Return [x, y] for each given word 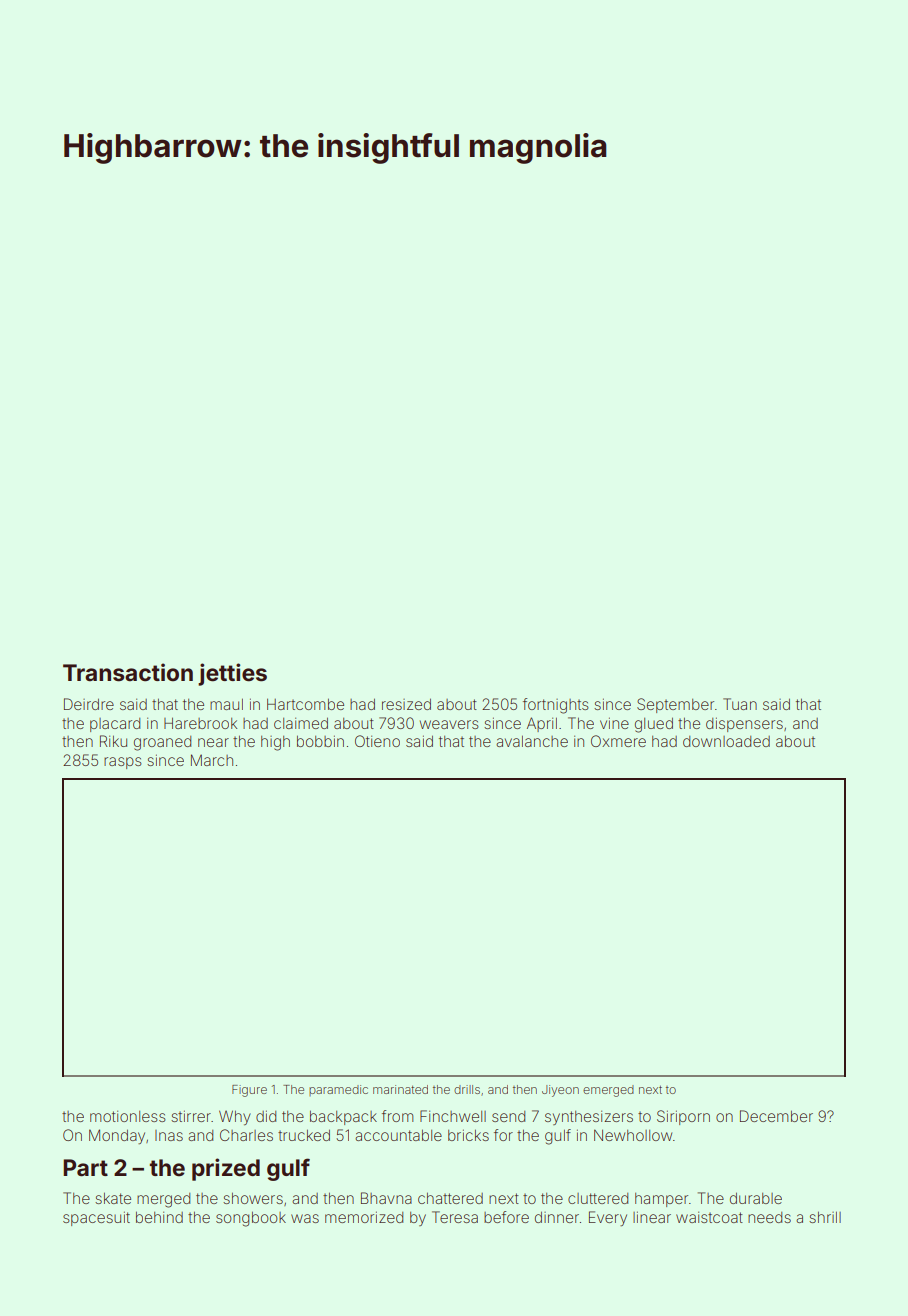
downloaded [726, 741]
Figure [249, 1091]
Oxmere [618, 741]
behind [159, 1217]
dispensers [744, 724]
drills [467, 1089]
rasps [123, 763]
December [776, 1116]
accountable [398, 1135]
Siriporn [683, 1117]
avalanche [532, 741]
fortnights [556, 706]
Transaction [128, 672]
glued [654, 725]
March [212, 760]
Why [235, 1117]
